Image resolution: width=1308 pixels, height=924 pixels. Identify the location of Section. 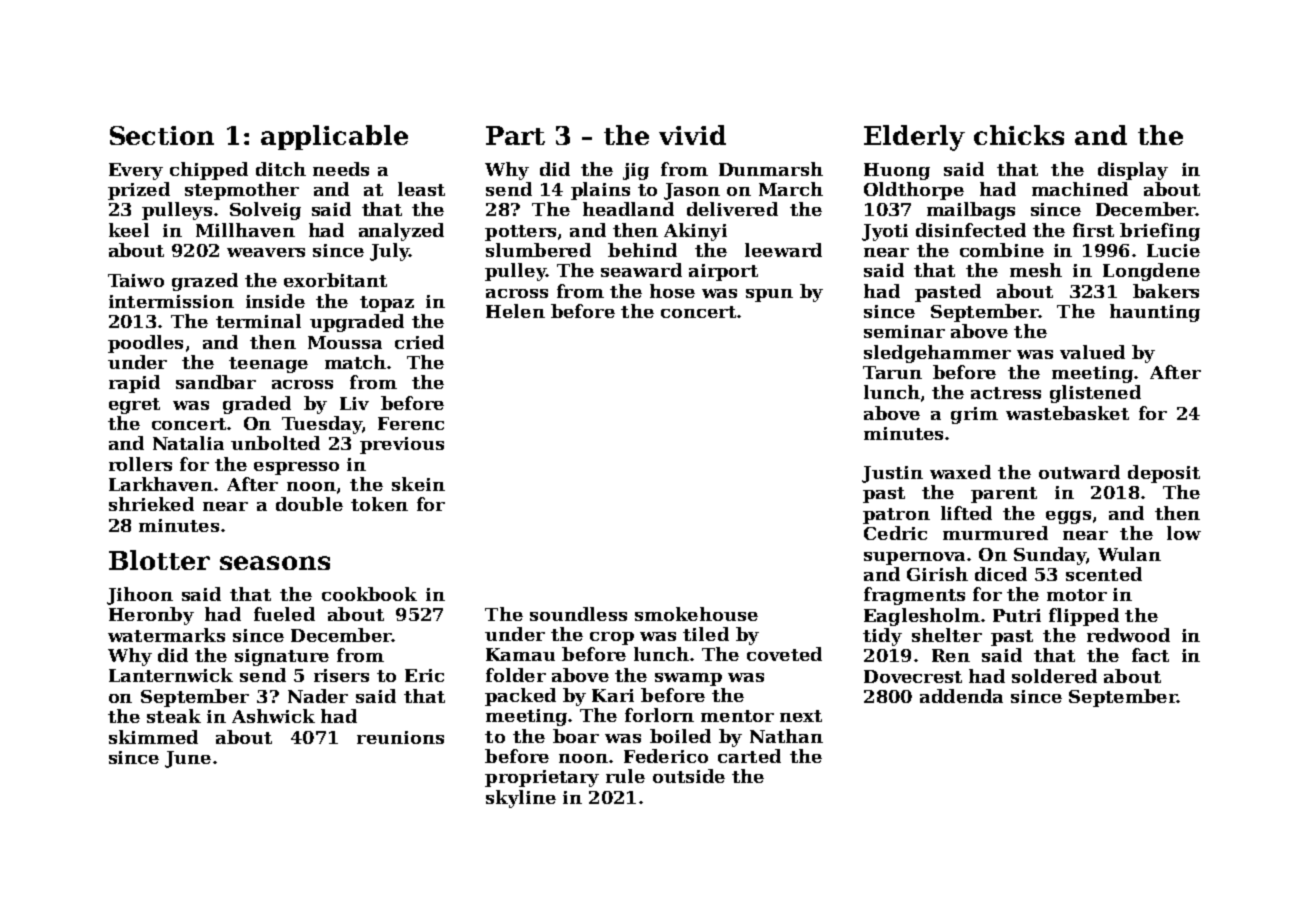
(162, 135).
